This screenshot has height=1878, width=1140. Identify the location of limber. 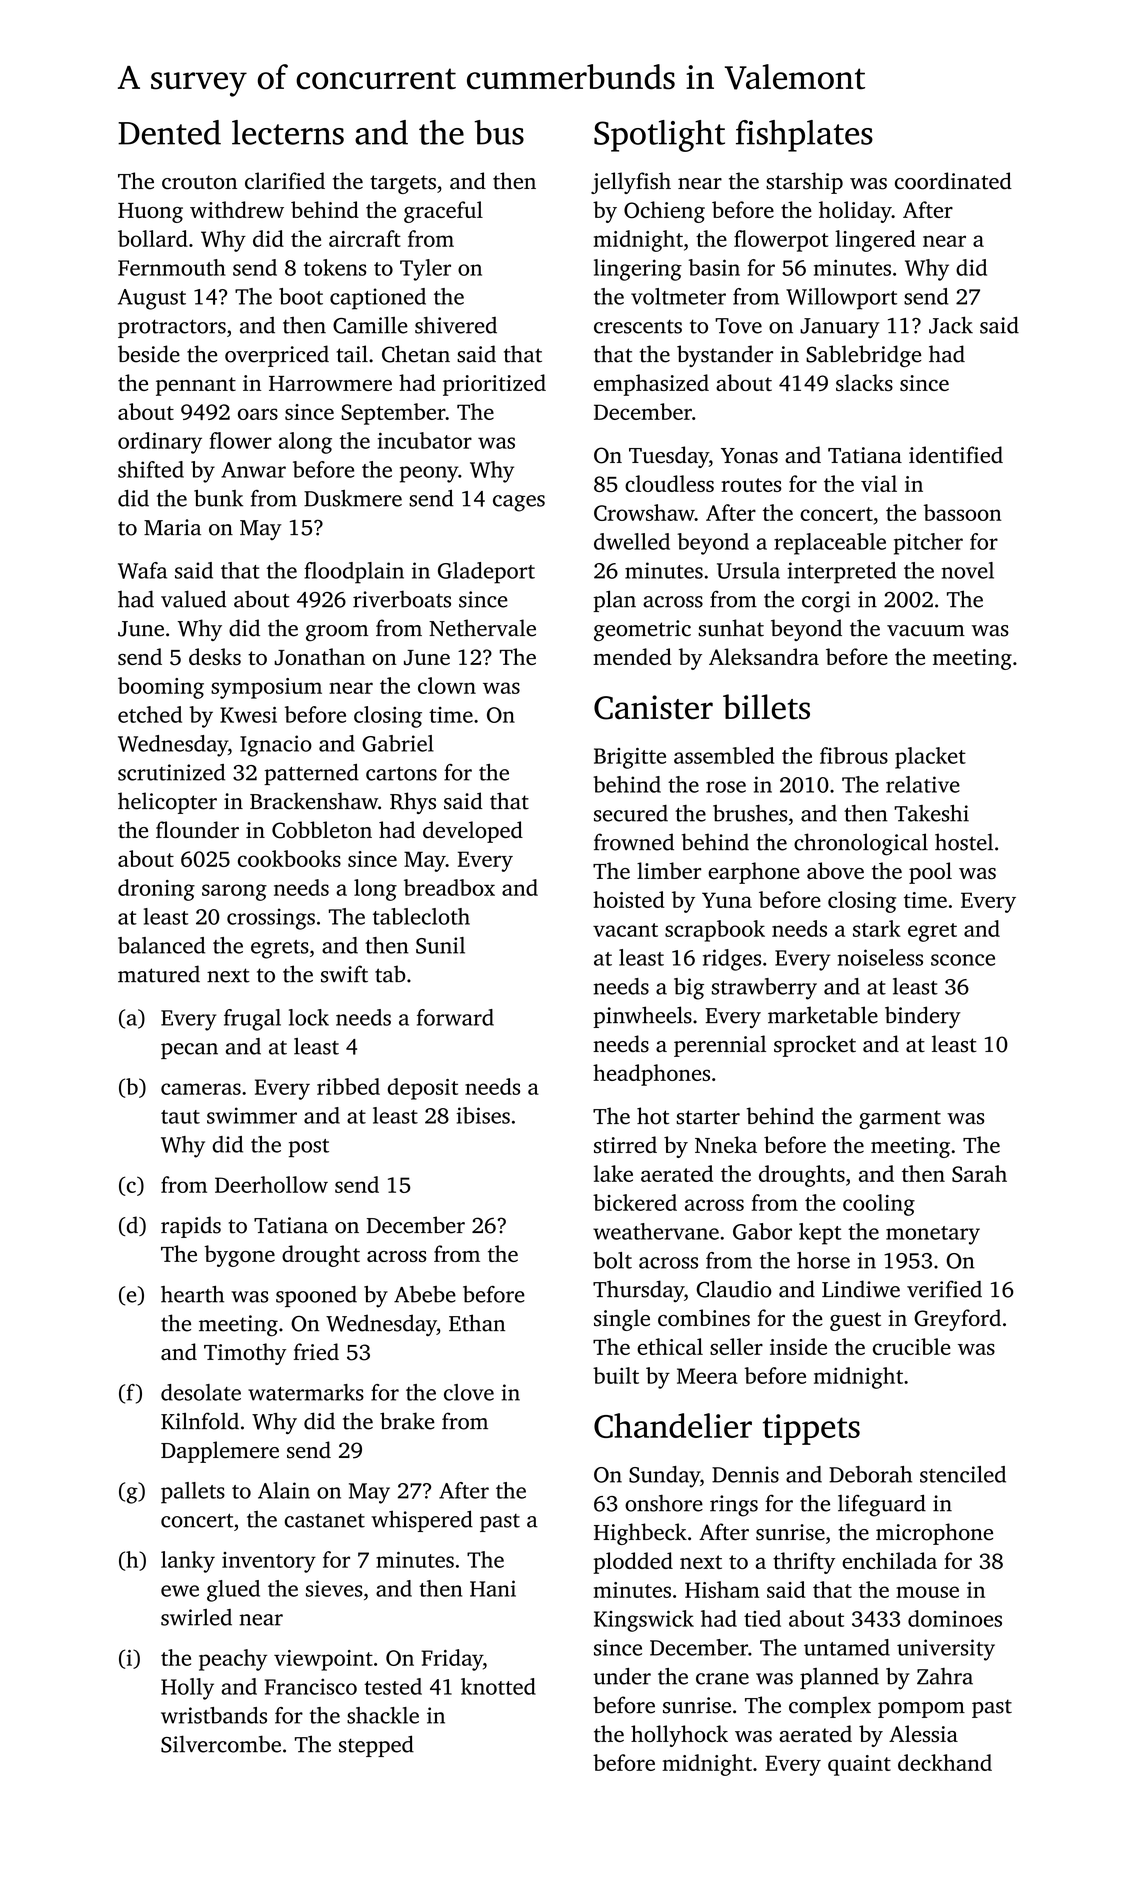
(669, 870).
